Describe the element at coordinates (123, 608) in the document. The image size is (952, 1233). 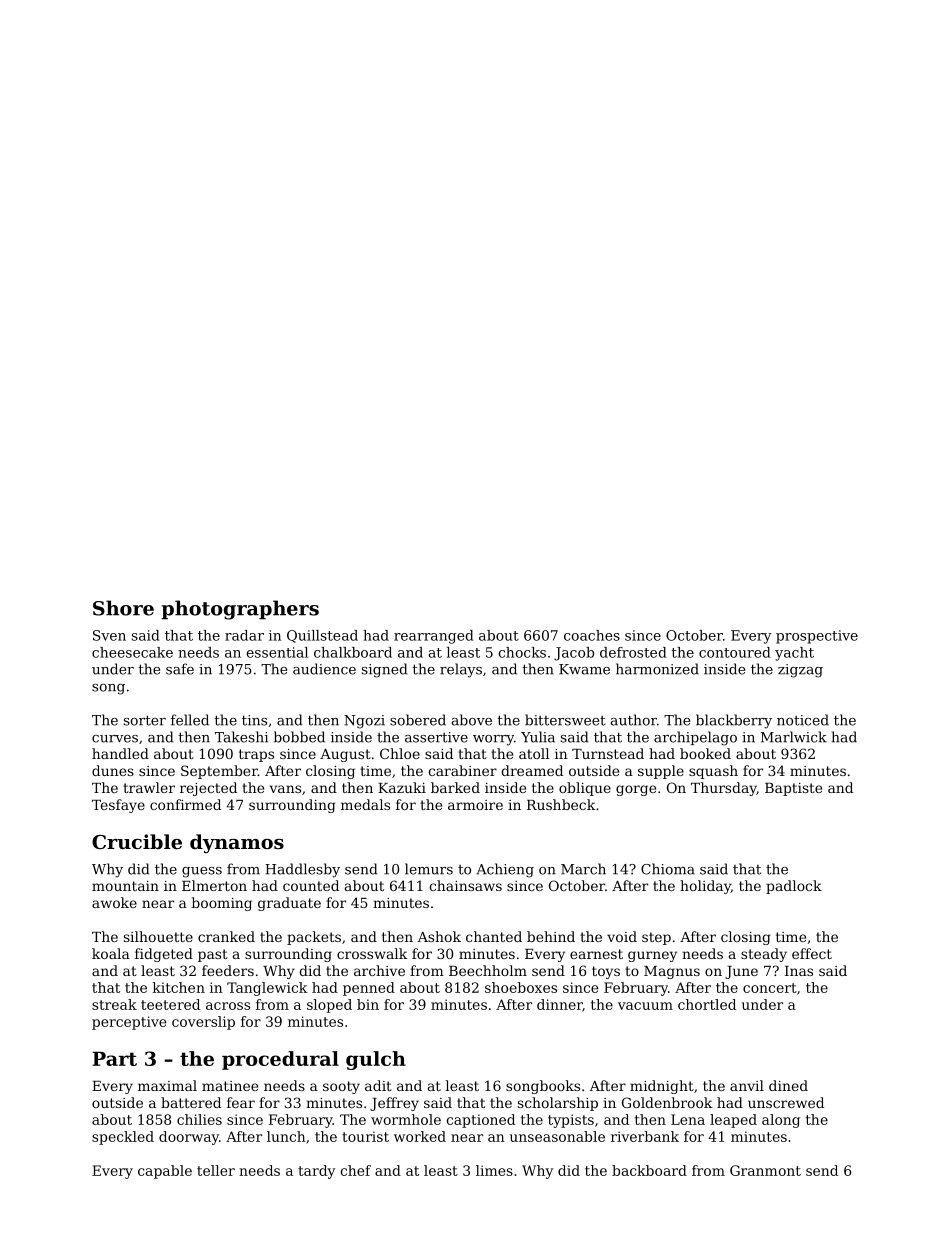
I see `Shore` at that location.
